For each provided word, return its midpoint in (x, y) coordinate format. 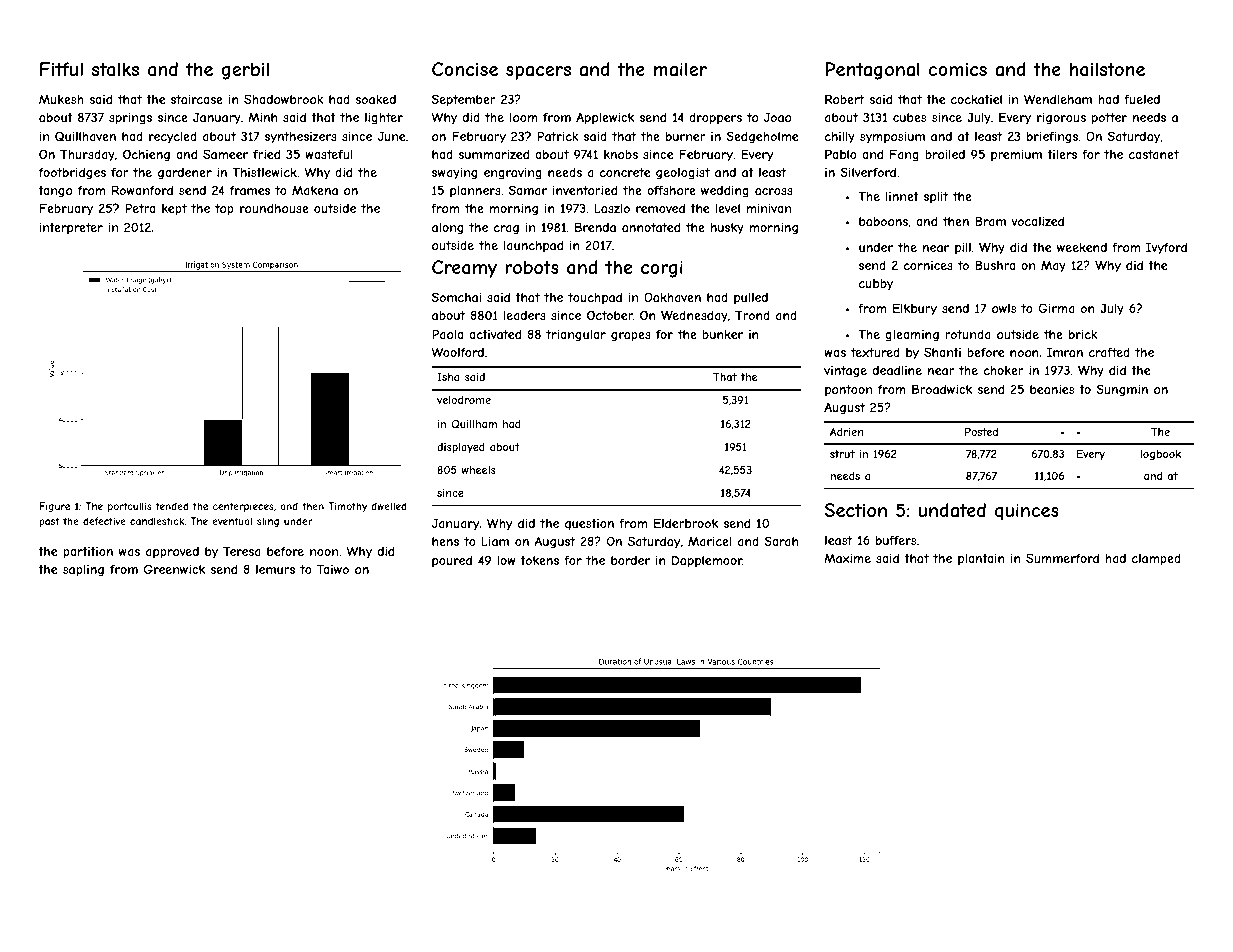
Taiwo (333, 569)
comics (958, 69)
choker (1004, 370)
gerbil (245, 71)
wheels (478, 470)
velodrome (464, 400)
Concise (465, 69)
